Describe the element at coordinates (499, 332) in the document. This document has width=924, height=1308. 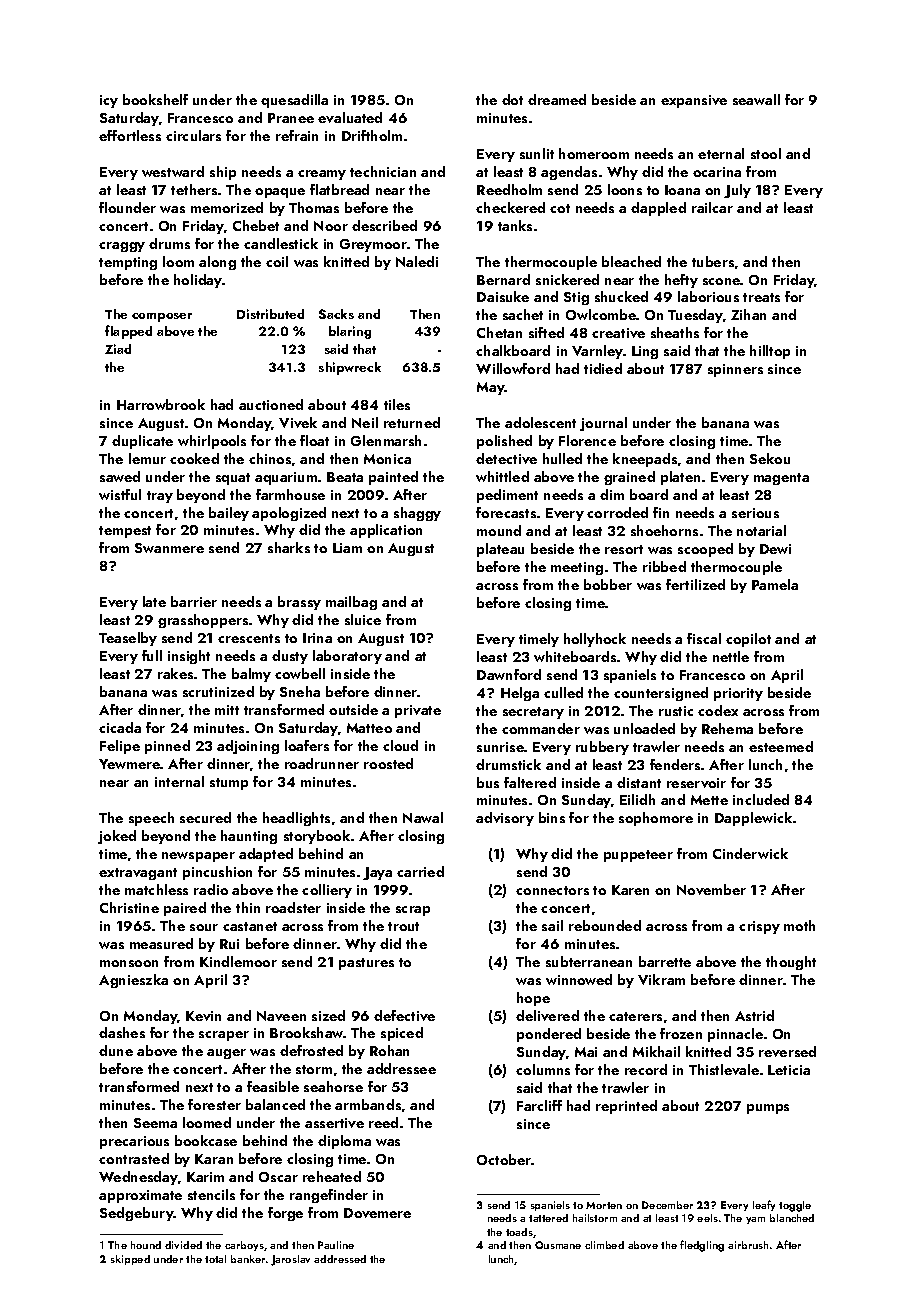
I see `Chetan` at that location.
